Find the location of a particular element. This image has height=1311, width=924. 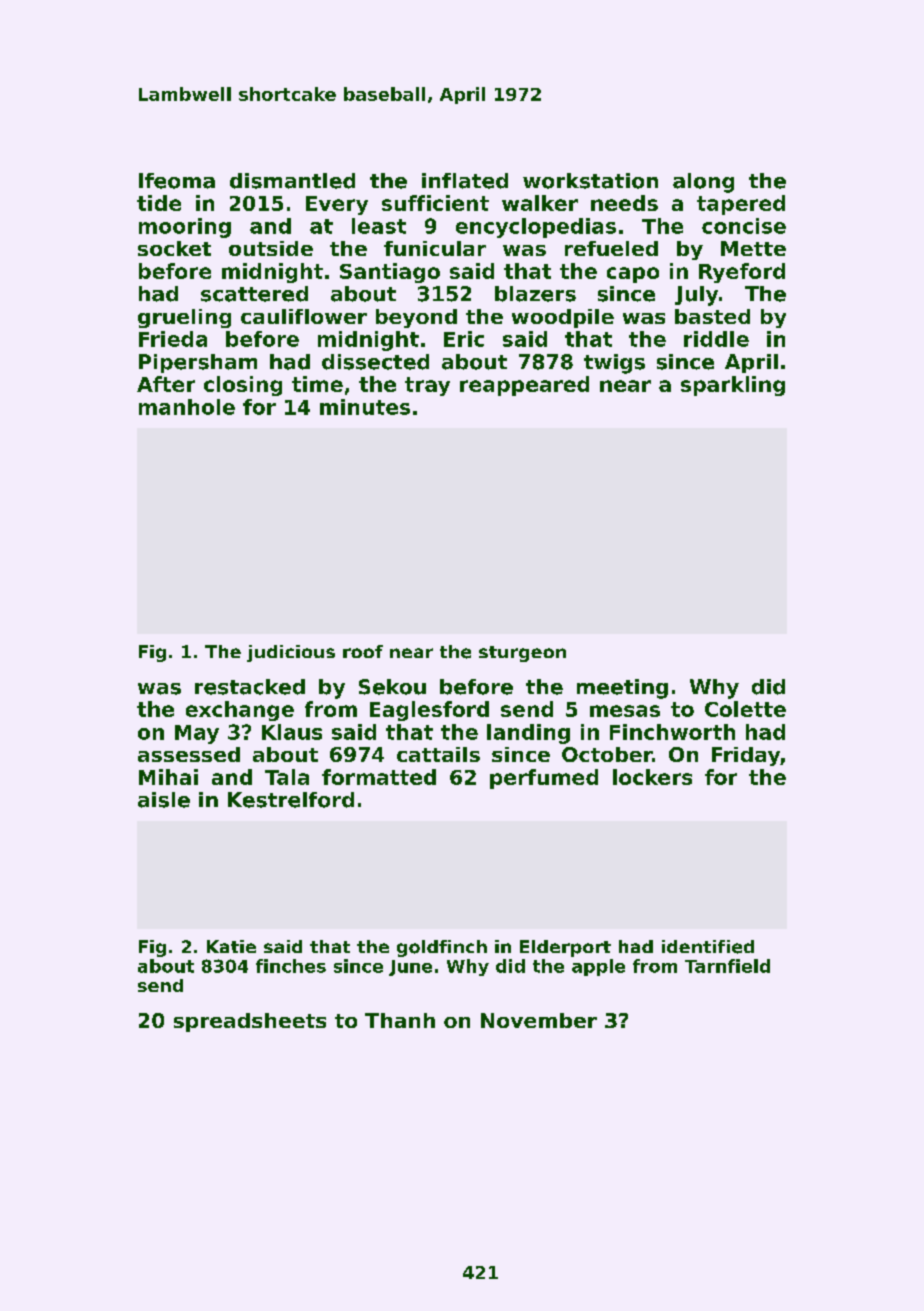

Colette is located at coordinates (745, 709).
